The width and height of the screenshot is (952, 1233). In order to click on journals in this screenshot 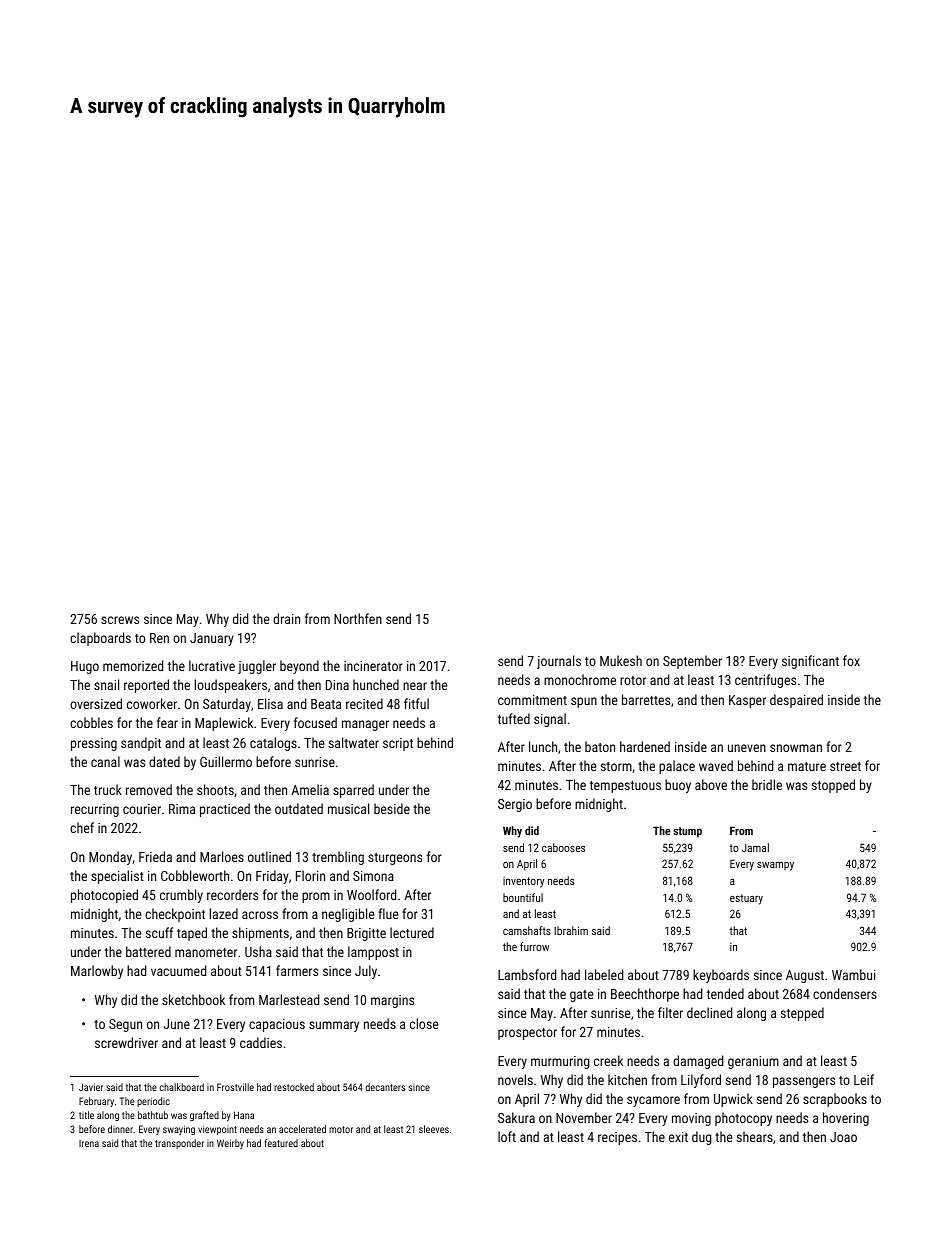, I will do `click(559, 662)`.
